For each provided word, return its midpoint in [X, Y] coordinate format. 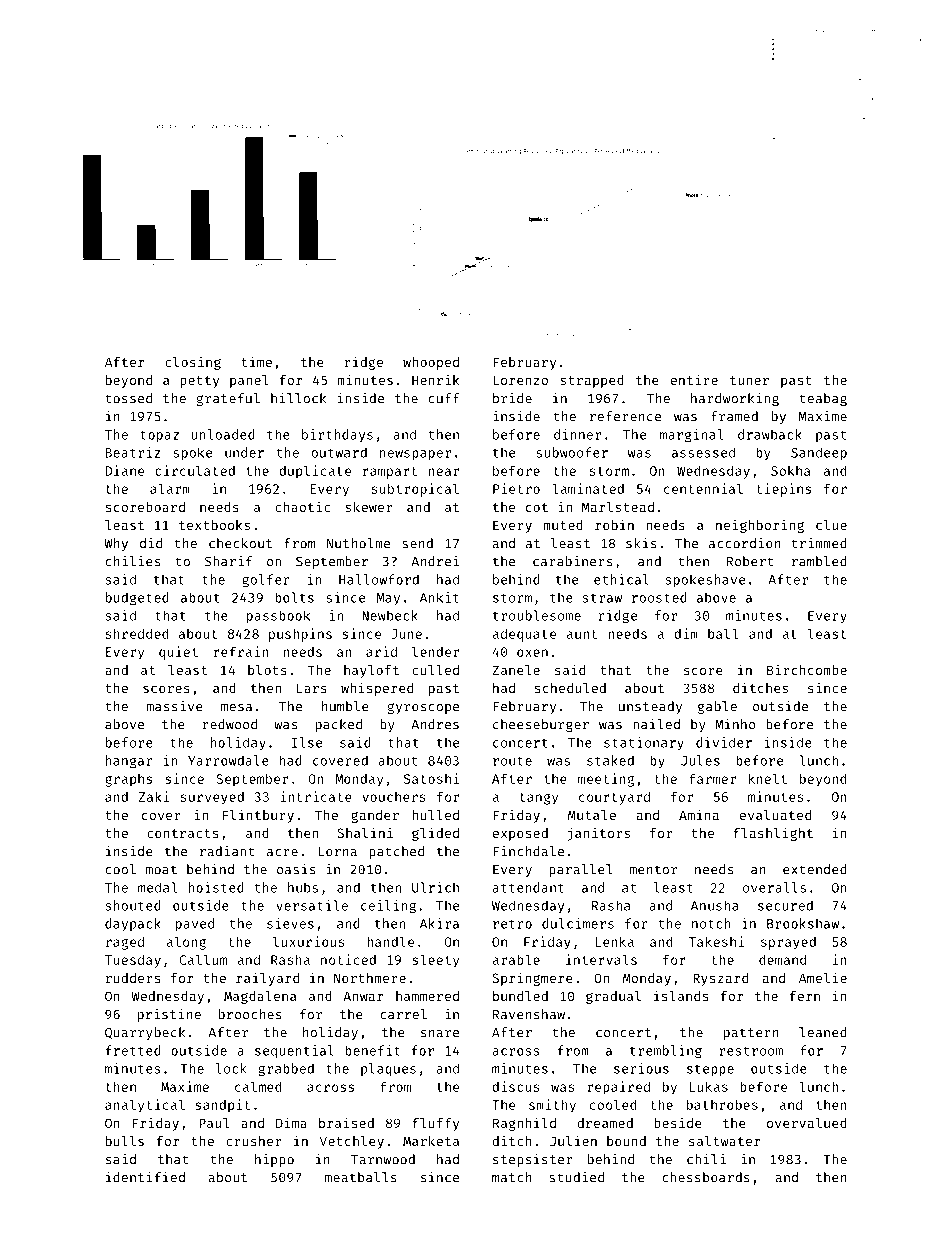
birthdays [337, 435]
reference [625, 416]
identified [145, 1177]
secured [785, 905]
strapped [592, 381]
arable [516, 959]
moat [161, 870]
